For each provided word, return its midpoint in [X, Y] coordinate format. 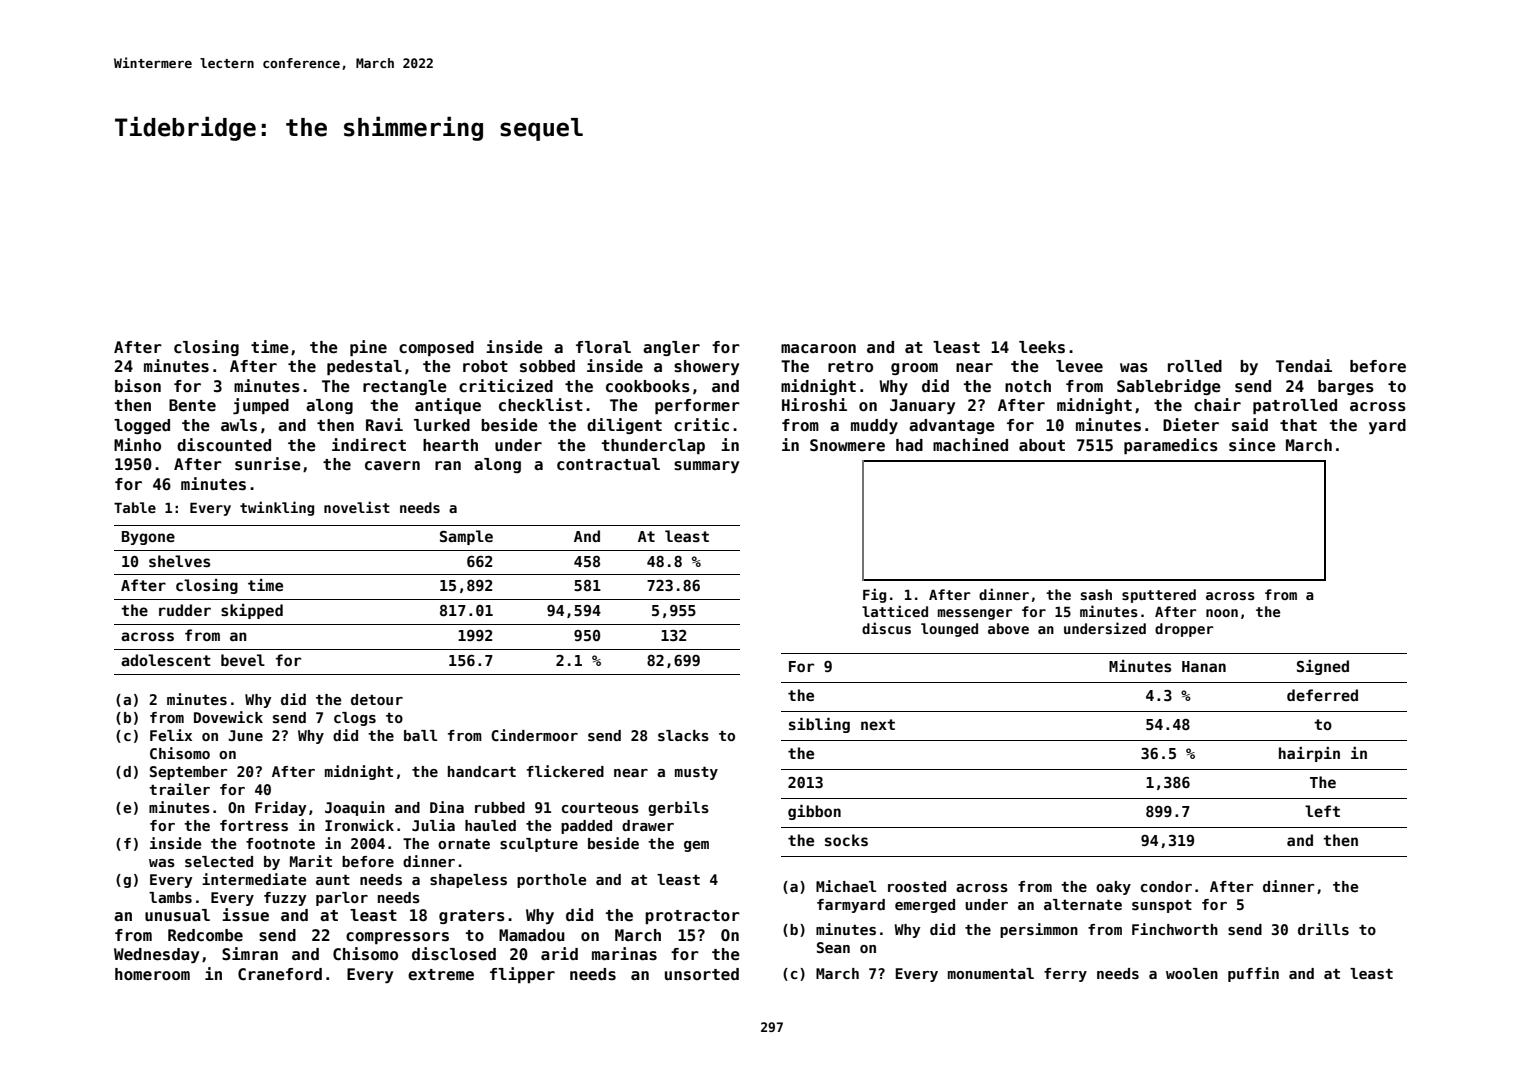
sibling [819, 725]
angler [671, 348]
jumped [261, 406]
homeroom [152, 974]
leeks [1042, 347]
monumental [991, 973]
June [245, 735]
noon [1222, 613]
